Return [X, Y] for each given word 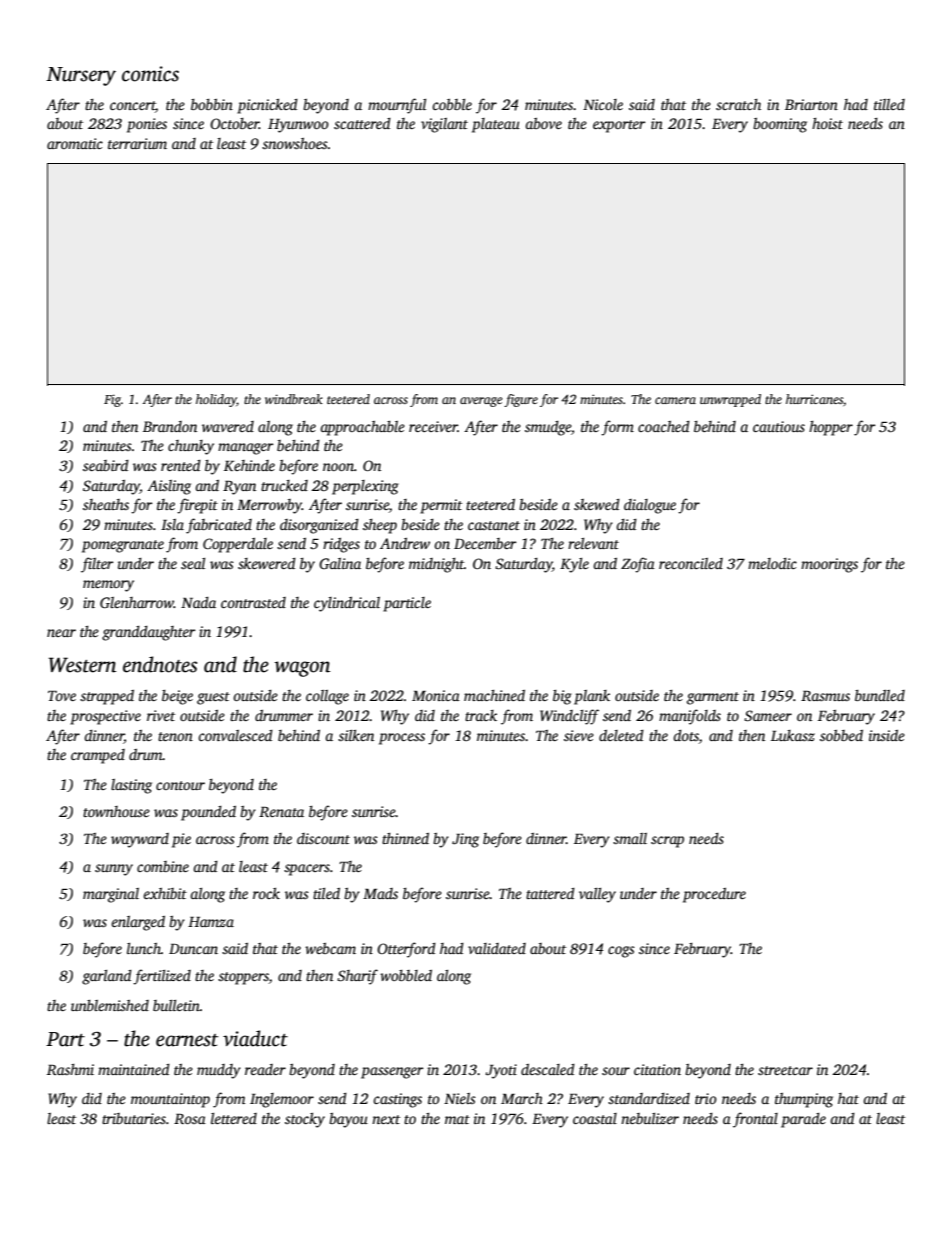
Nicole [603, 104]
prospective [105, 717]
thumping [804, 1100]
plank [592, 697]
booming [780, 125]
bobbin [212, 104]
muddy [219, 1071]
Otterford [406, 950]
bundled [880, 695]
